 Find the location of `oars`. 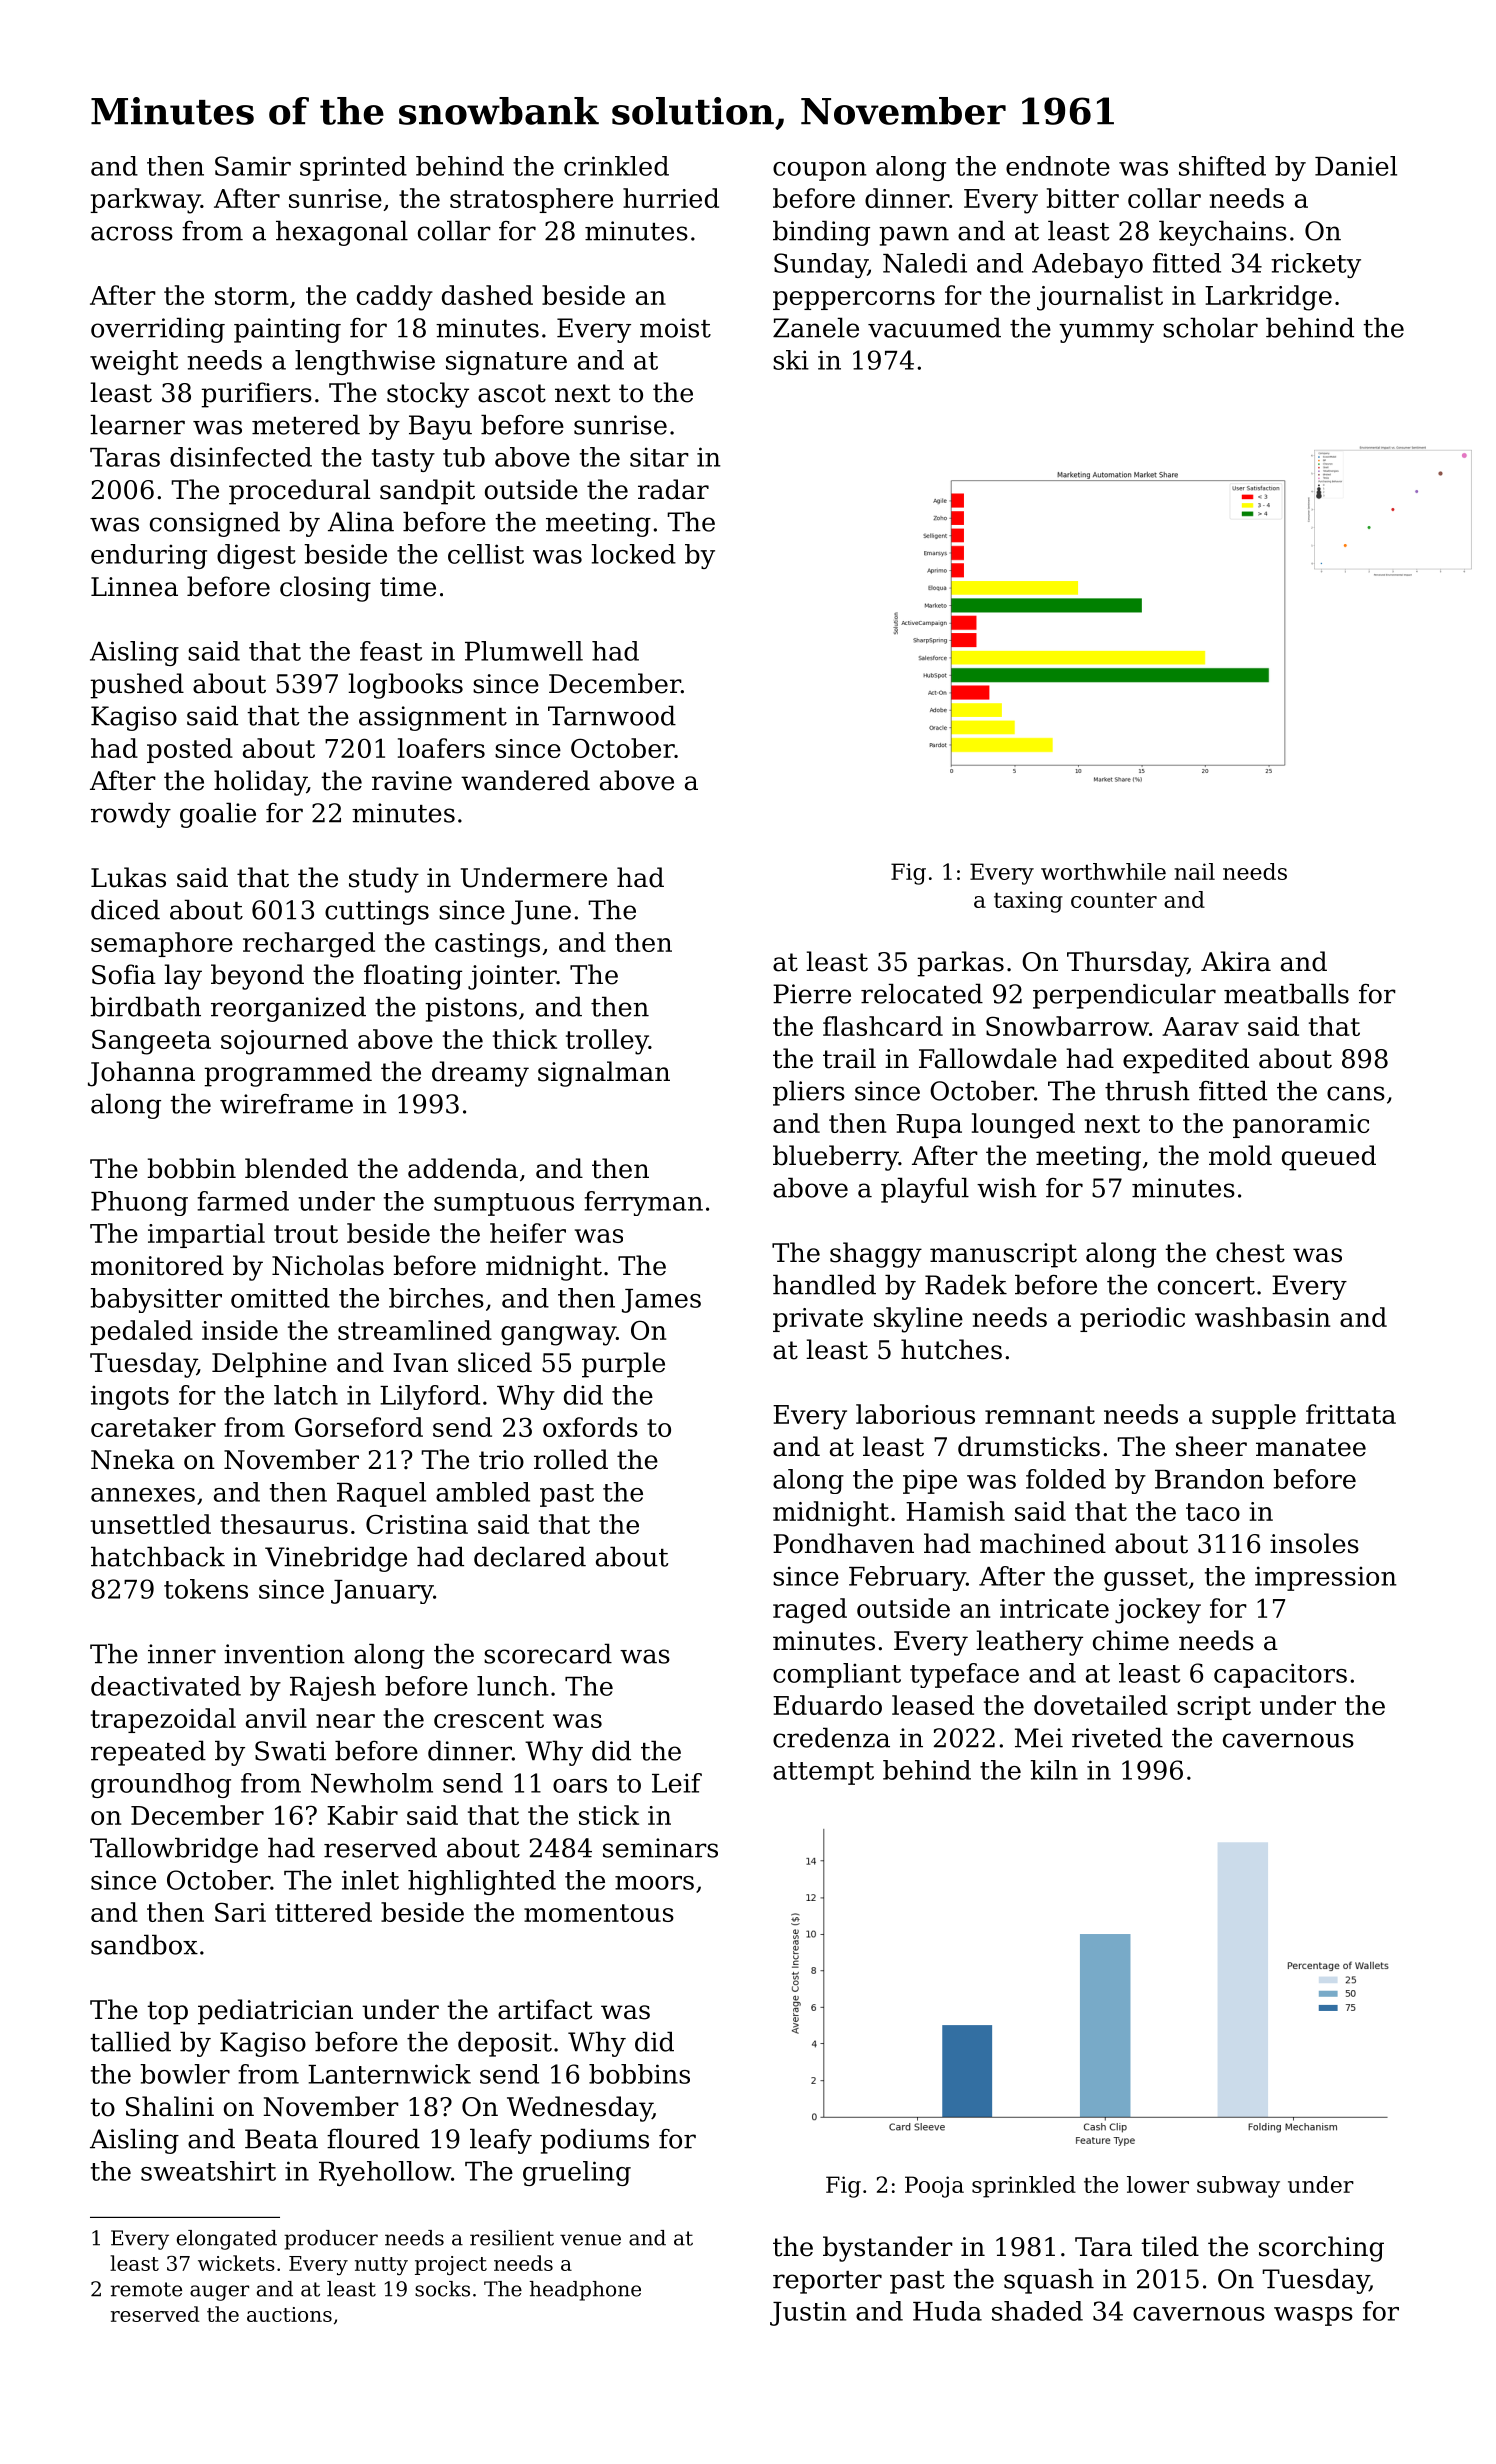

oars is located at coordinates (580, 1786).
